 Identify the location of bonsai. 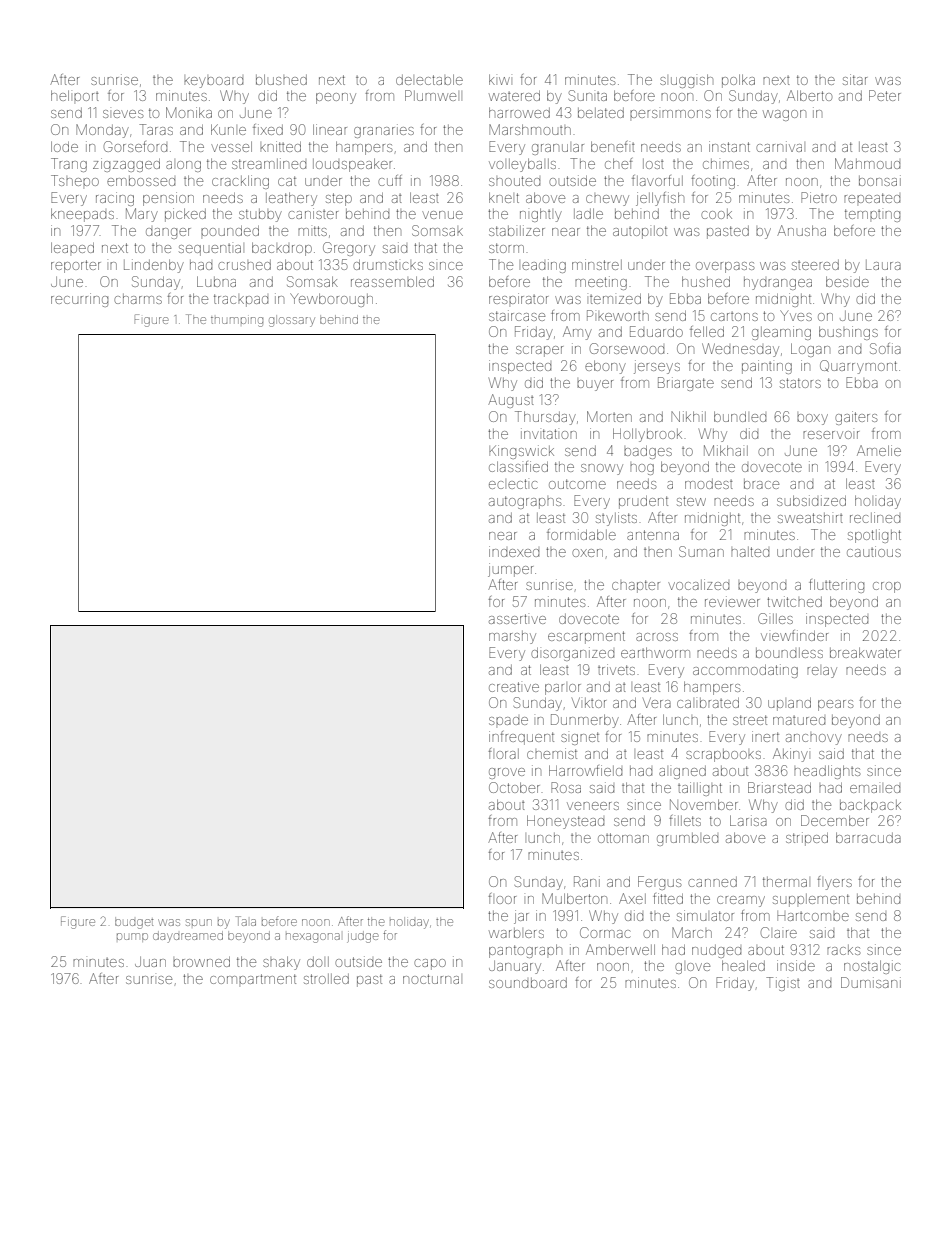
(880, 180).
